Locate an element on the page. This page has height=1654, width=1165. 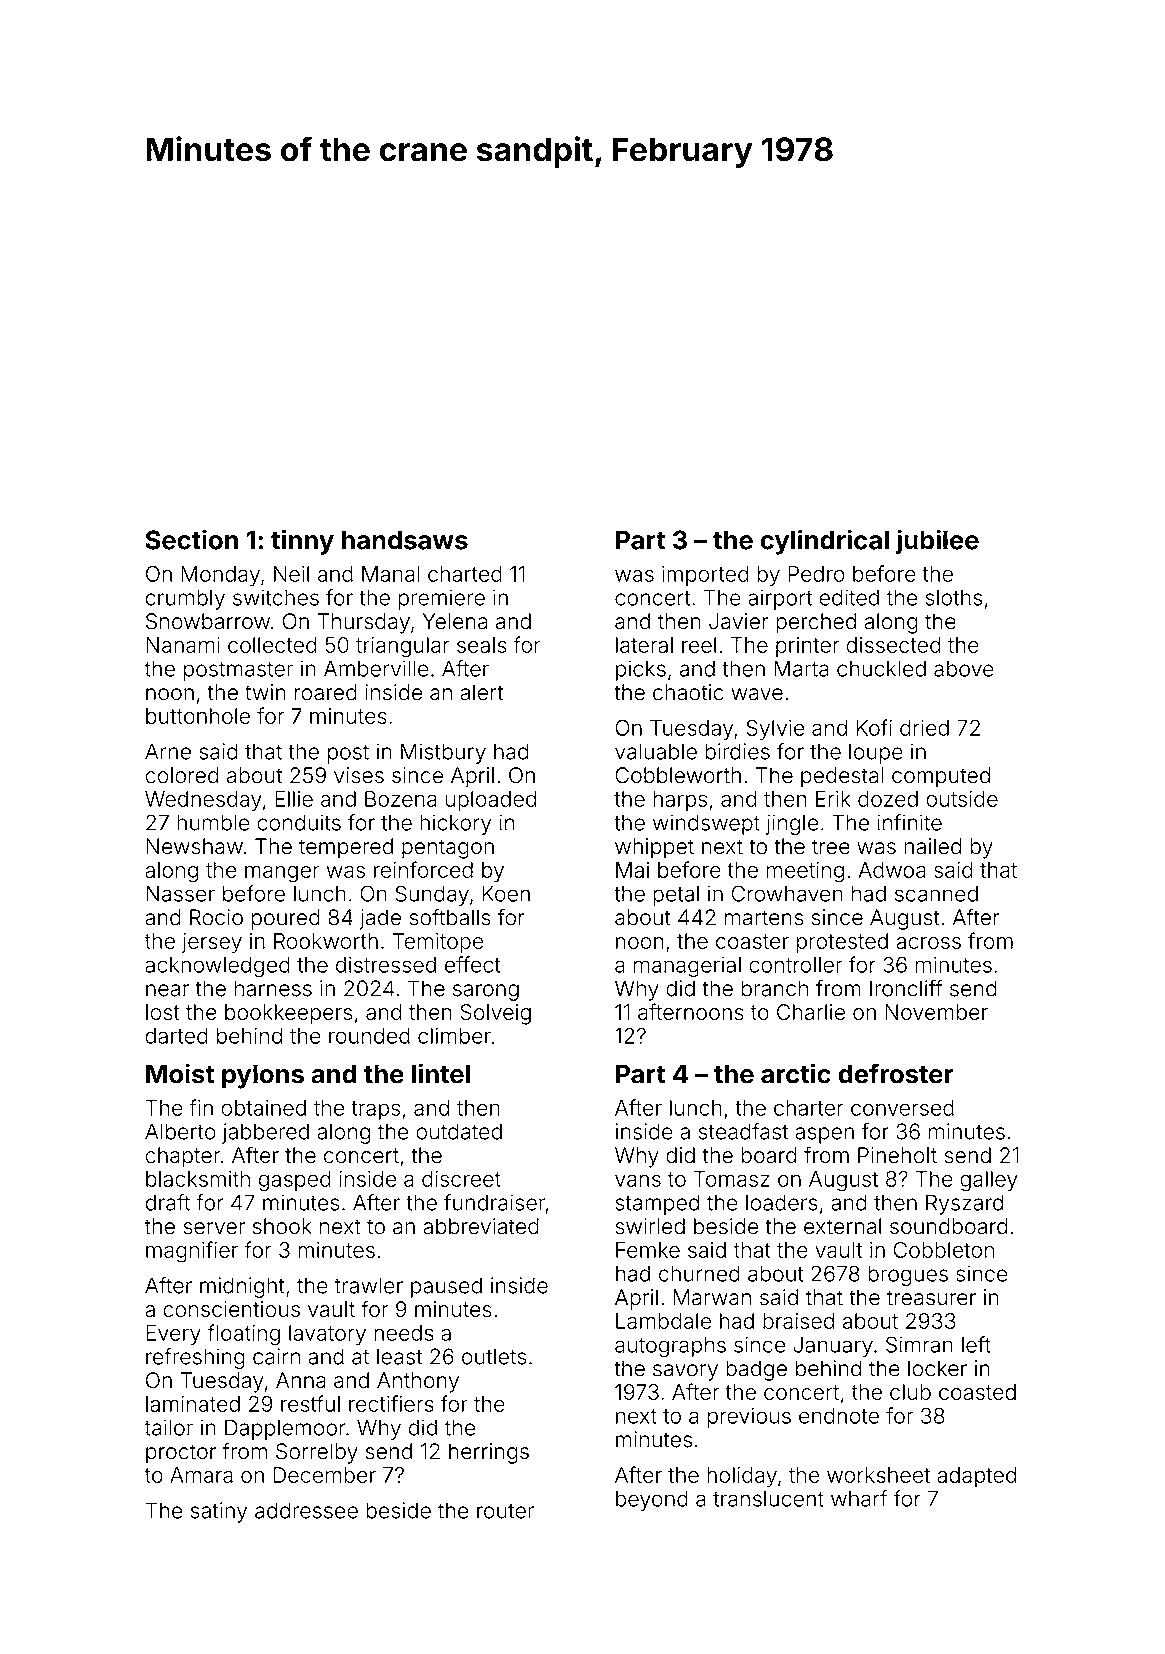
router is located at coordinates (505, 1511).
